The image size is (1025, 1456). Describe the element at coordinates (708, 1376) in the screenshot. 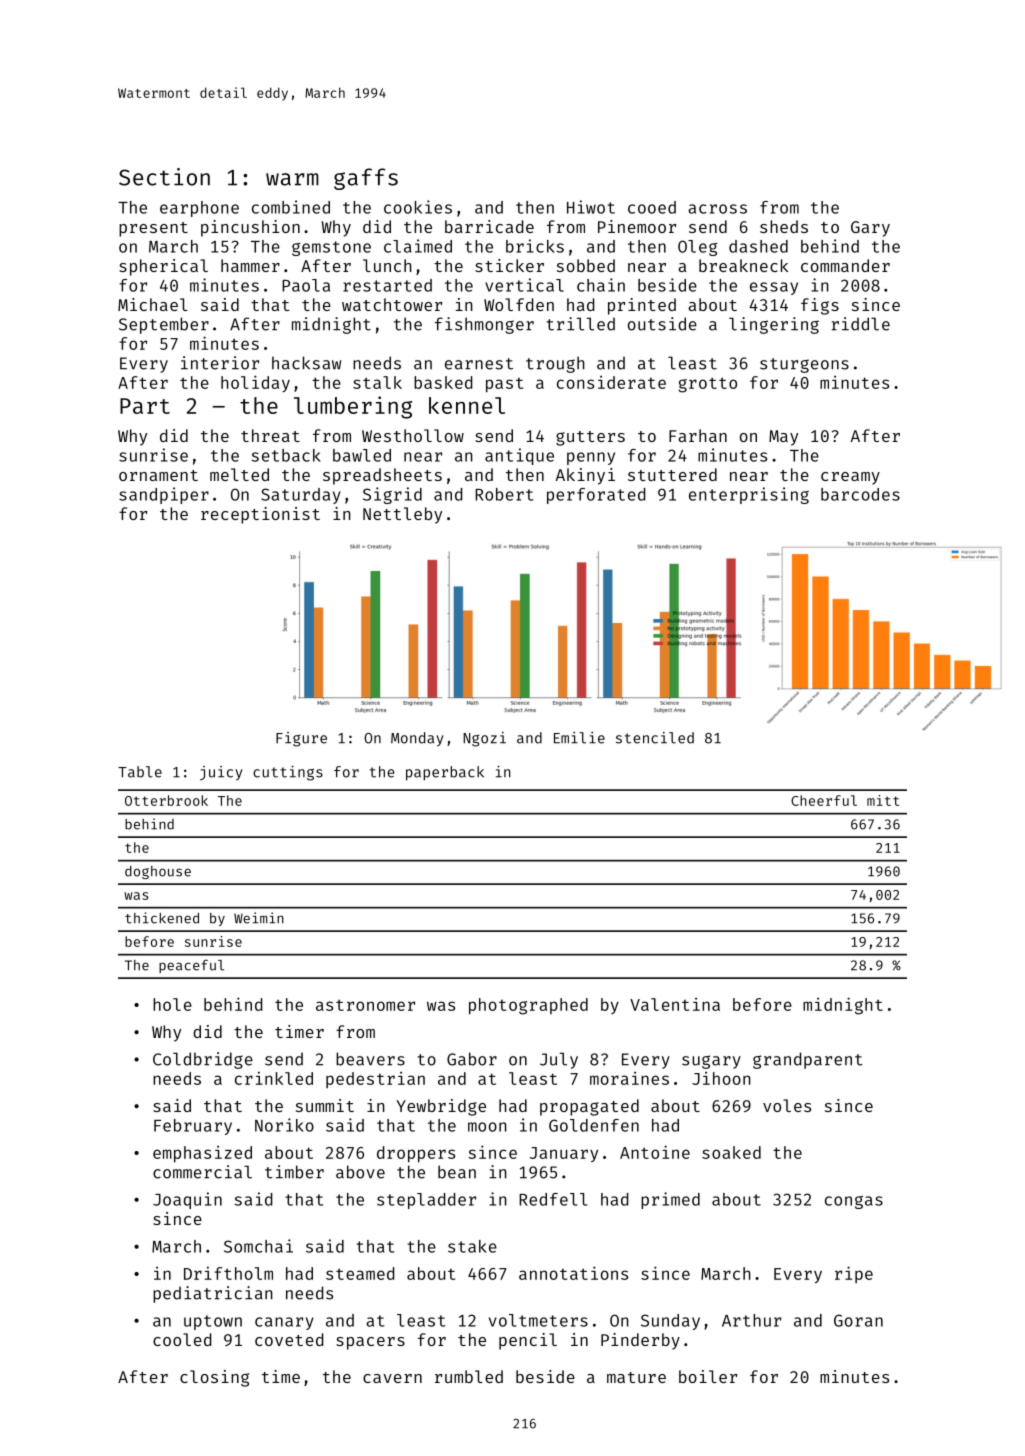

I see `boiler` at that location.
